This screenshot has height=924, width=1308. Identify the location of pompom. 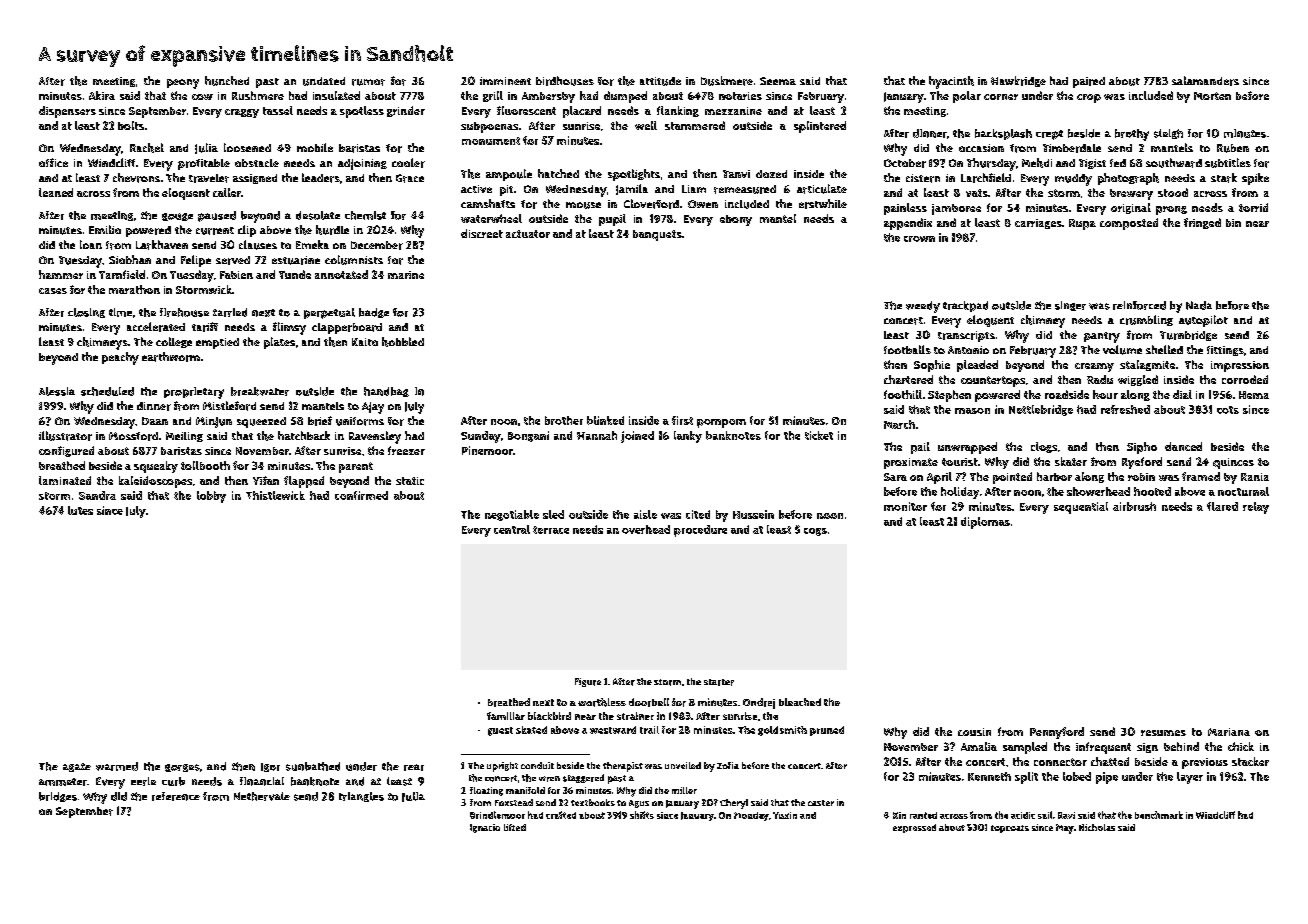
(721, 423).
